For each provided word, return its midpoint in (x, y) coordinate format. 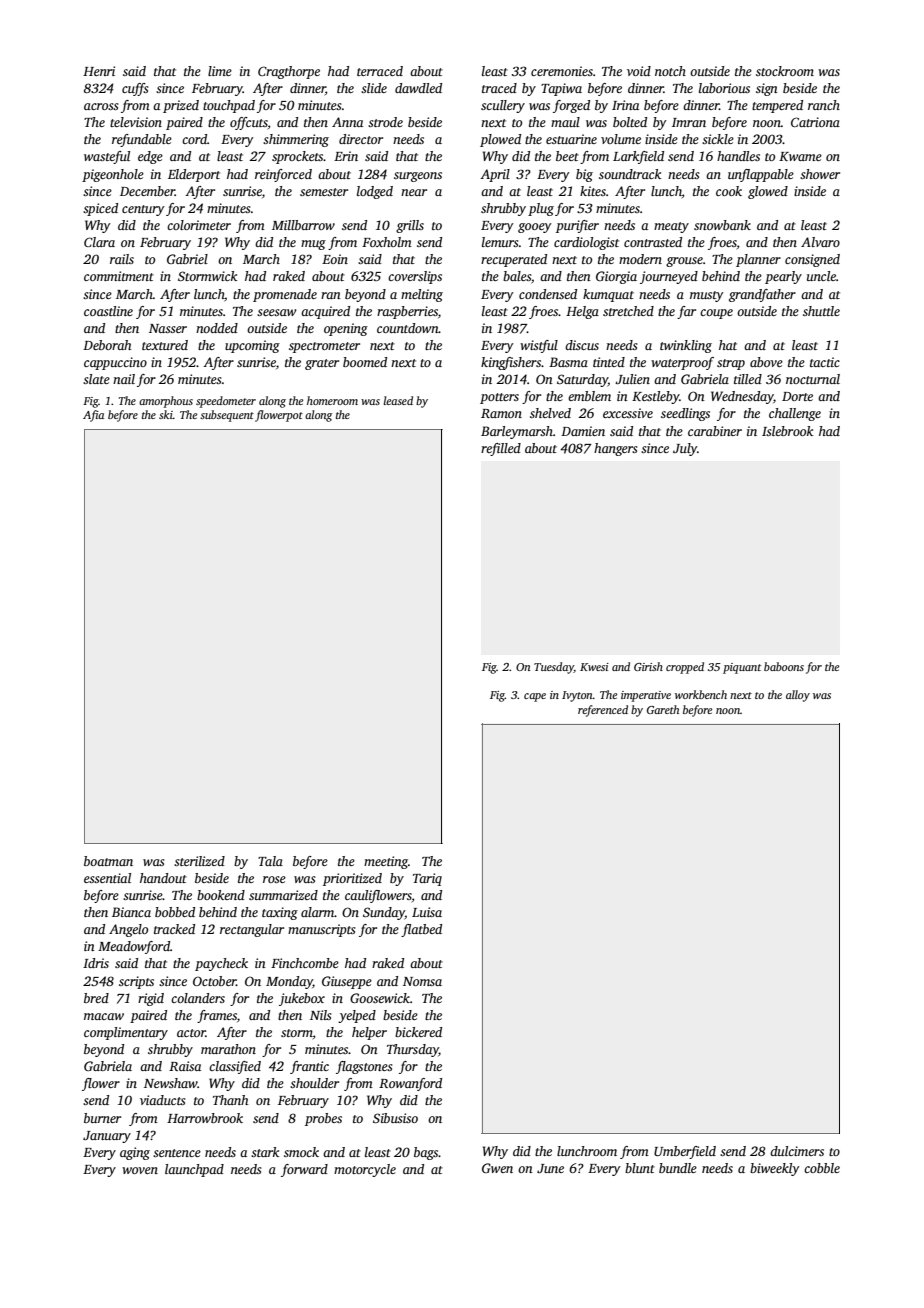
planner (758, 260)
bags (426, 1153)
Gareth (663, 709)
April (495, 175)
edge (150, 157)
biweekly (775, 1169)
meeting (386, 862)
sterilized (199, 861)
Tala (270, 861)
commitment (119, 276)
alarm (318, 912)
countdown (408, 328)
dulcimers (797, 1151)
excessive (628, 413)
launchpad (194, 1170)
